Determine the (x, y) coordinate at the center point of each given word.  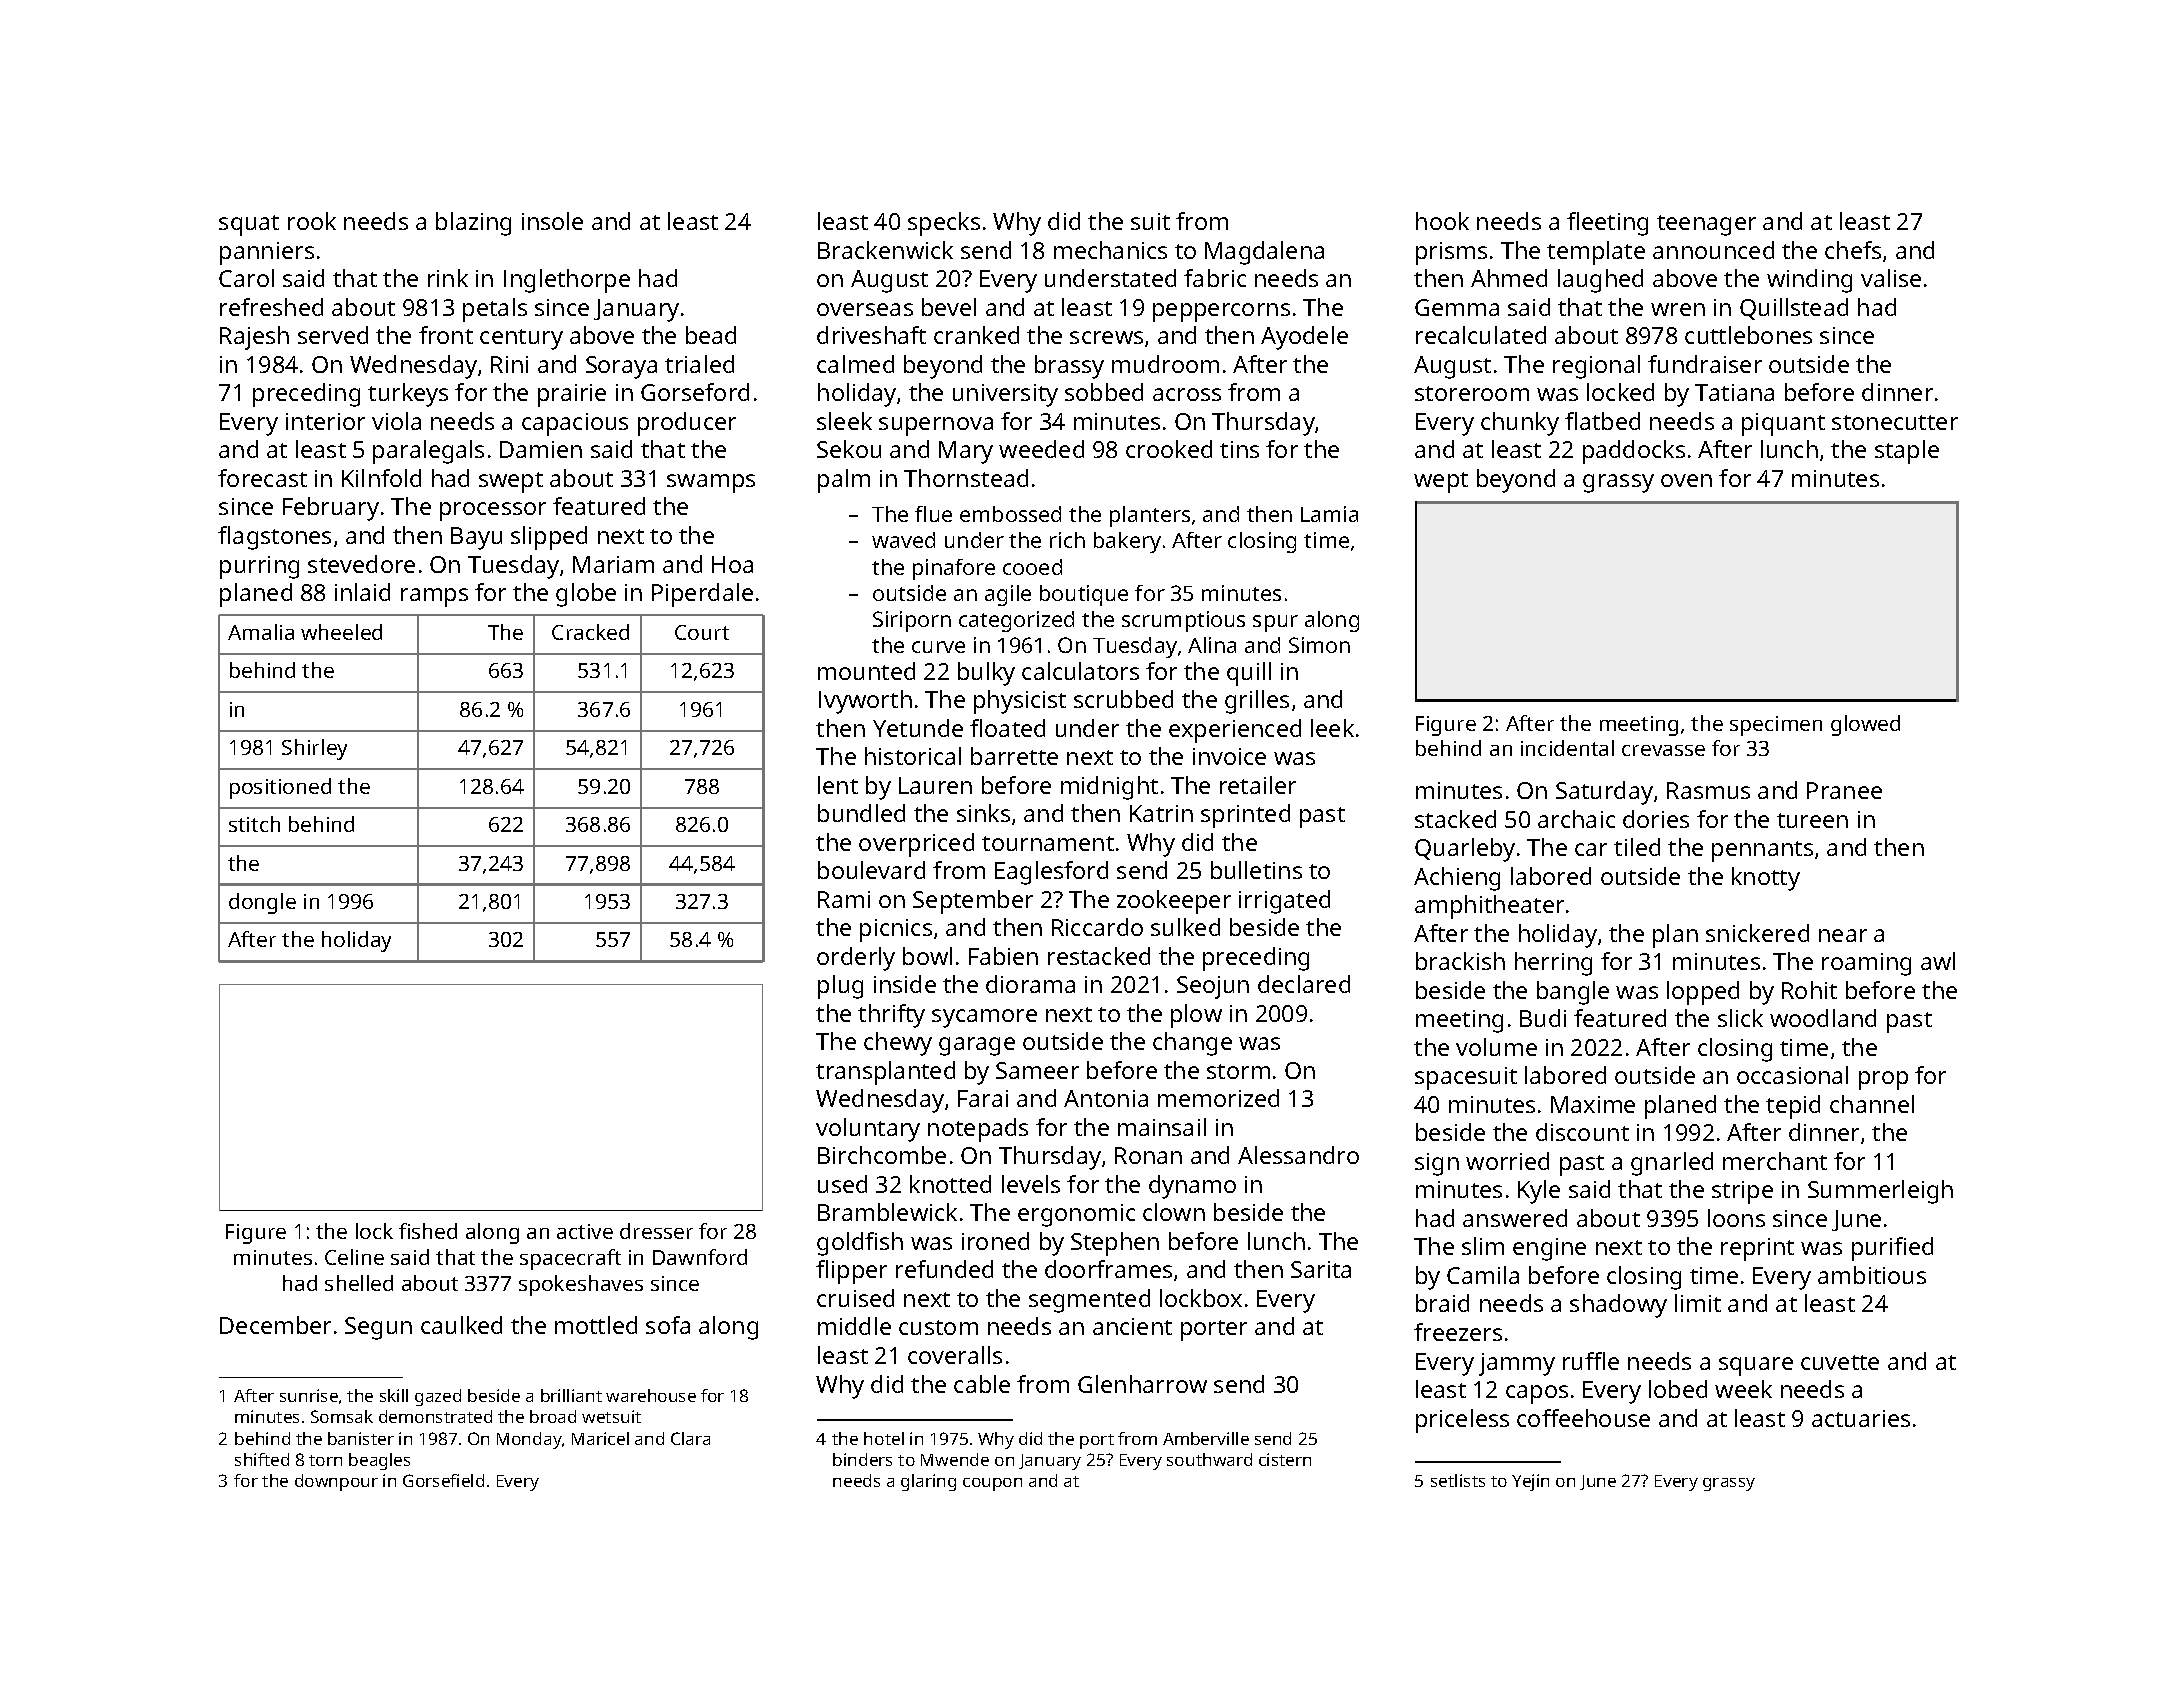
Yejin (1530, 1482)
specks (944, 224)
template (1596, 253)
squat (249, 225)
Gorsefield (443, 1480)
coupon (992, 1484)
